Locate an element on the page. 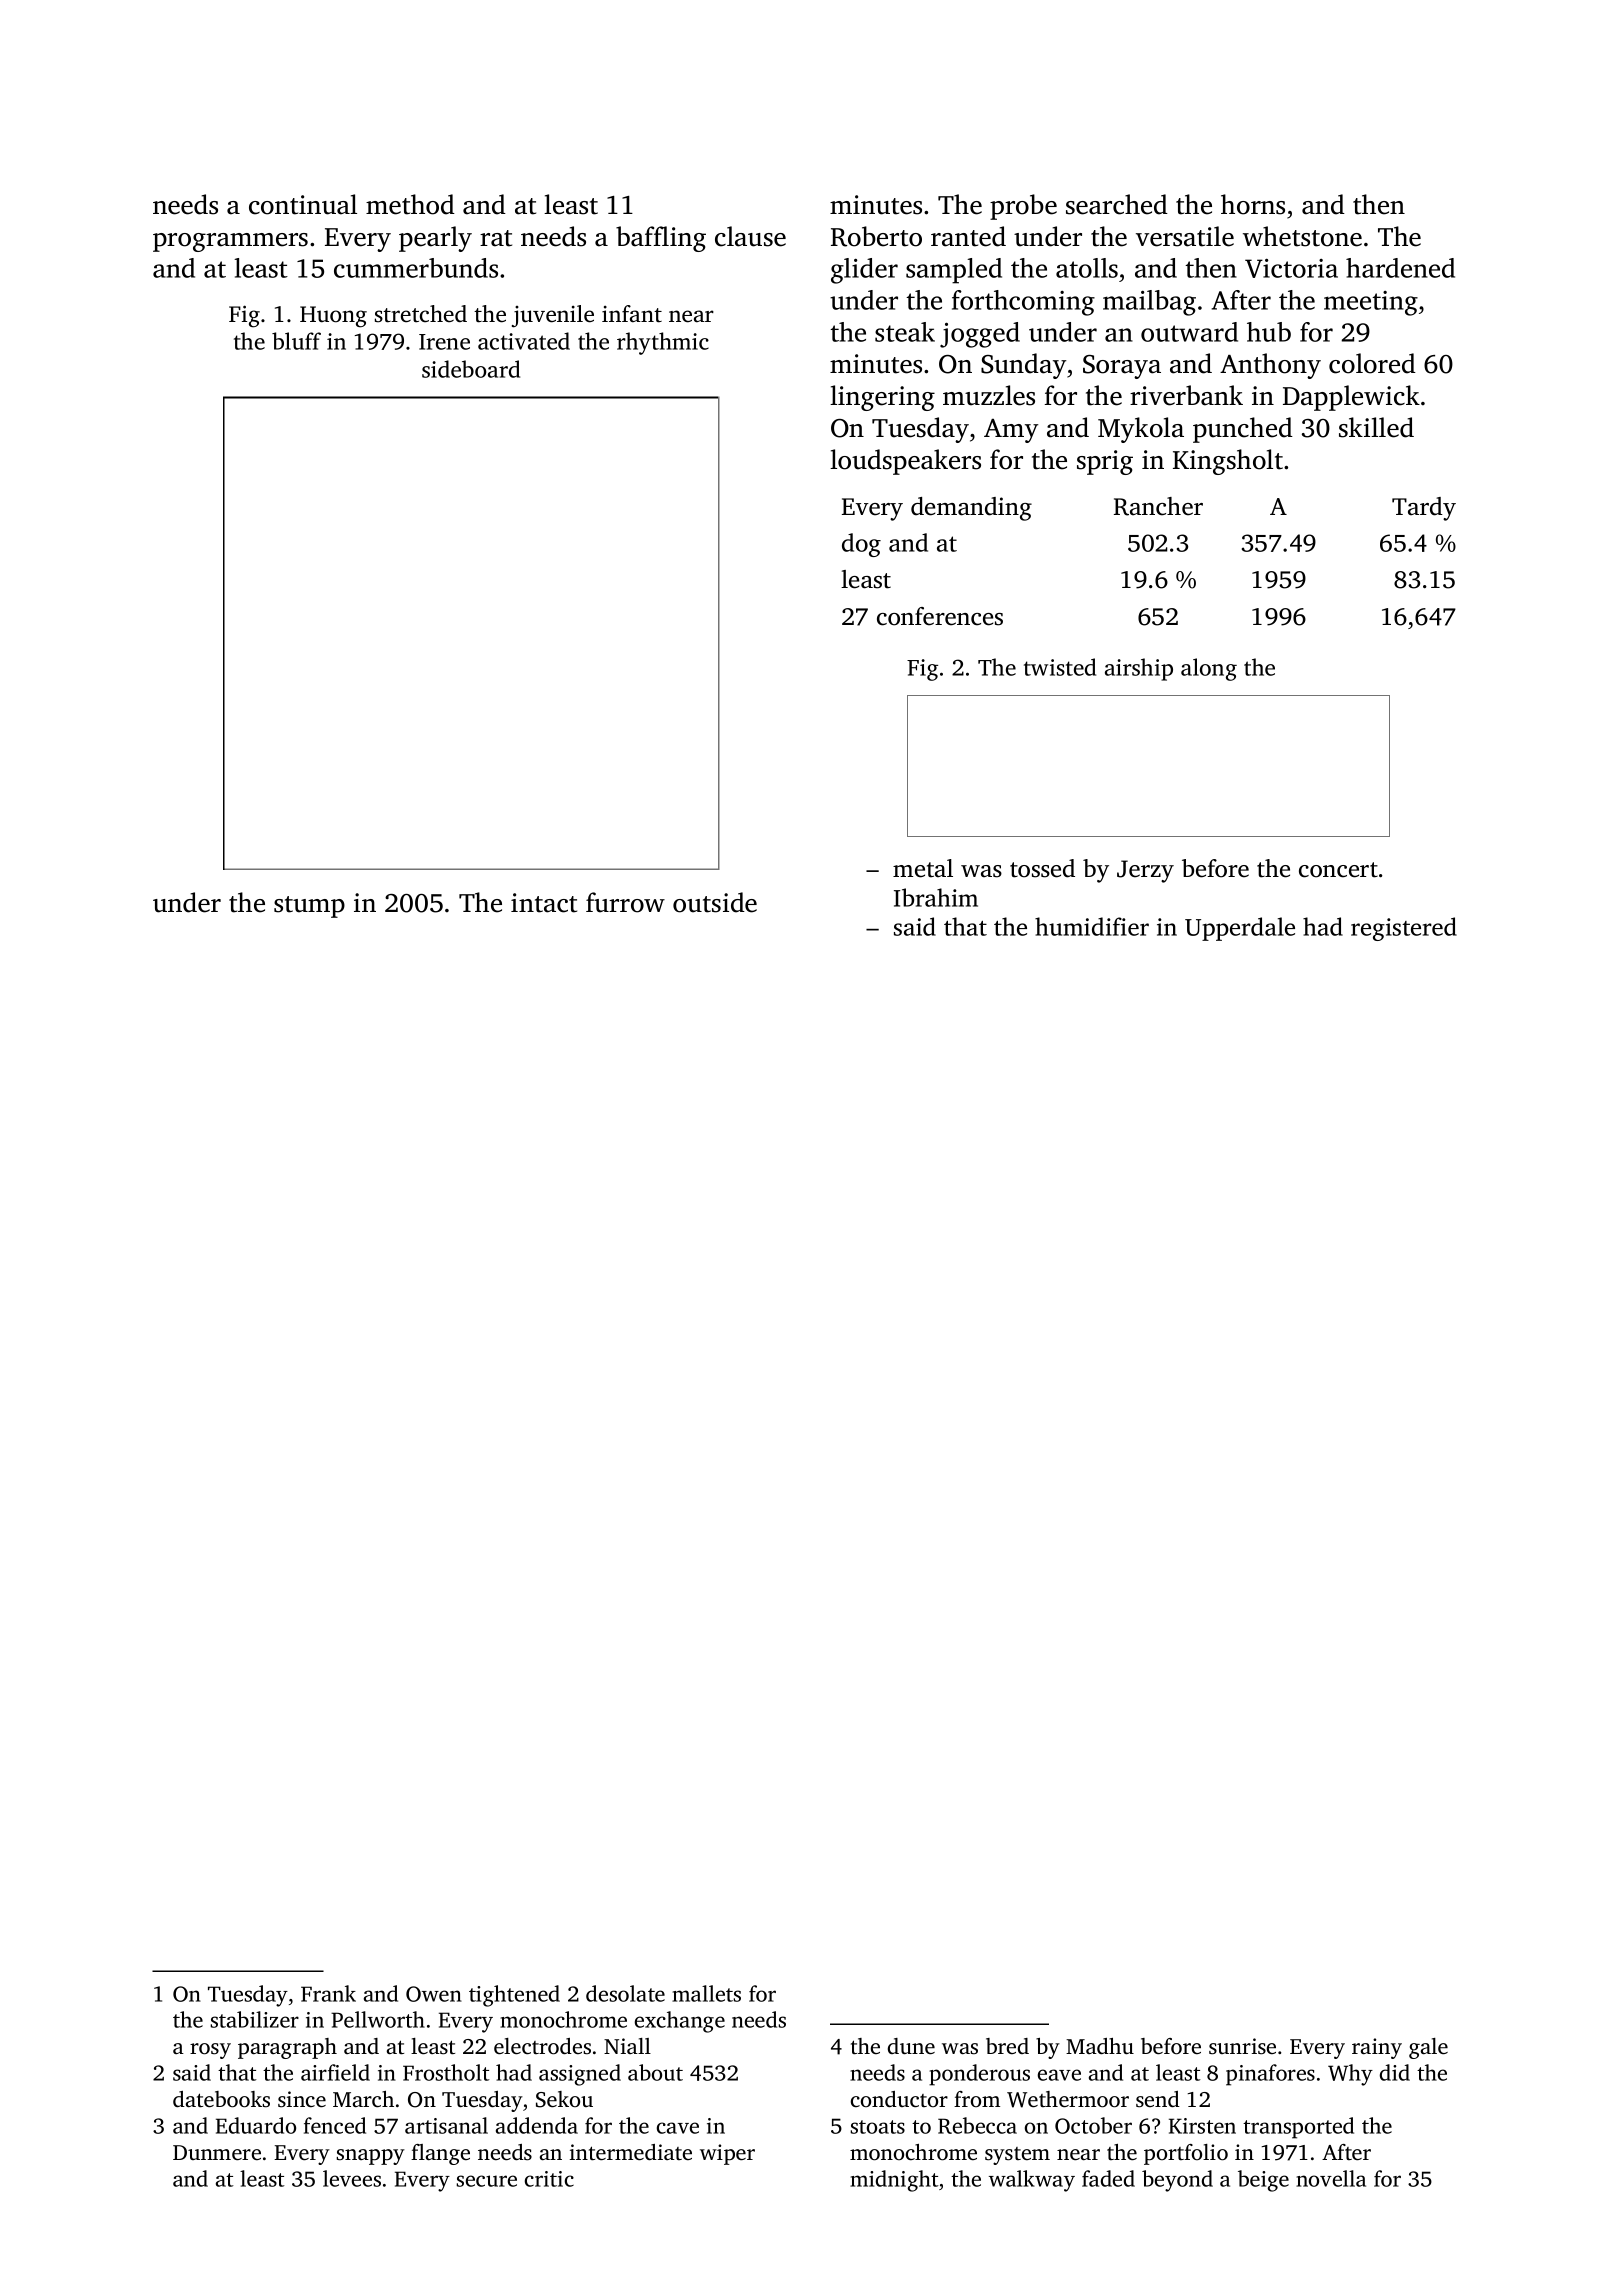 This image has height=2292, width=1620. programmers is located at coordinates (230, 242).
